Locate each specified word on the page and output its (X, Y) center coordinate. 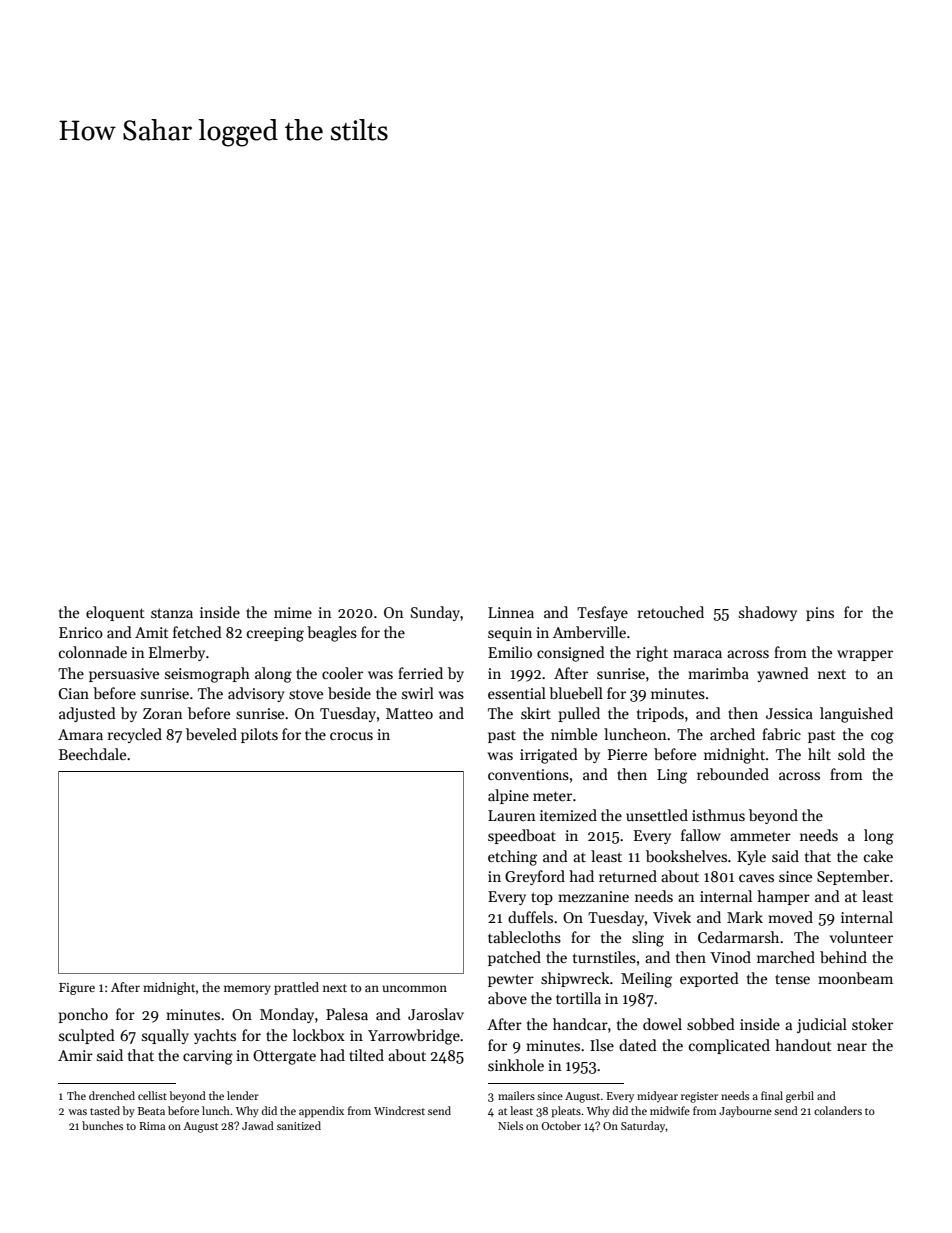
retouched (671, 612)
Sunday (436, 613)
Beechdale (92, 754)
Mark (745, 917)
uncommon (414, 988)
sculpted (87, 1036)
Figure (77, 989)
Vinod (730, 957)
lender (243, 1095)
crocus (351, 736)
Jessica (789, 713)
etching (512, 858)
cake (878, 856)
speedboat (522, 836)
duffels (530, 917)
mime (293, 612)
